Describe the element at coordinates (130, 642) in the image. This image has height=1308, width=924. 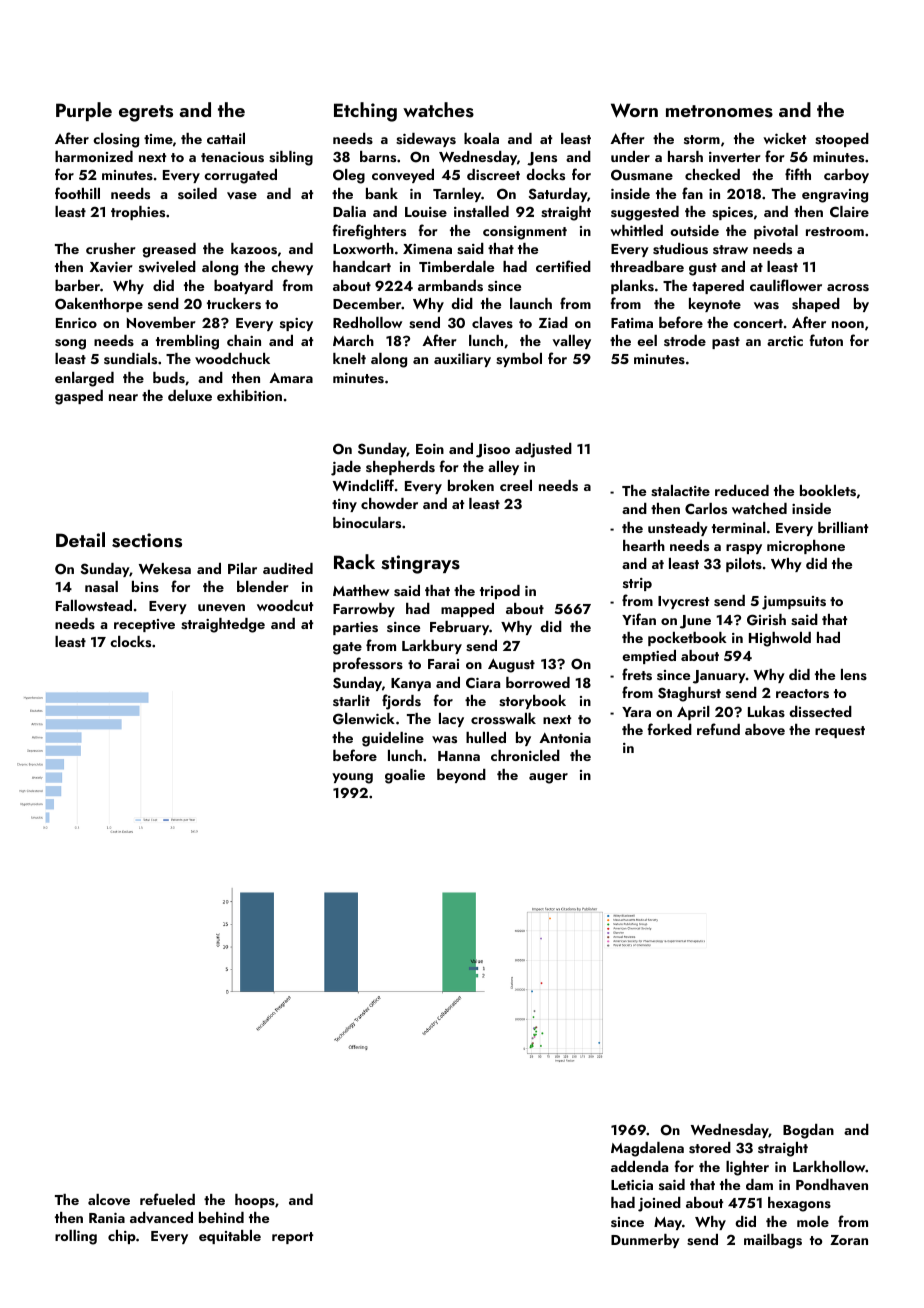
I see `clocks` at that location.
